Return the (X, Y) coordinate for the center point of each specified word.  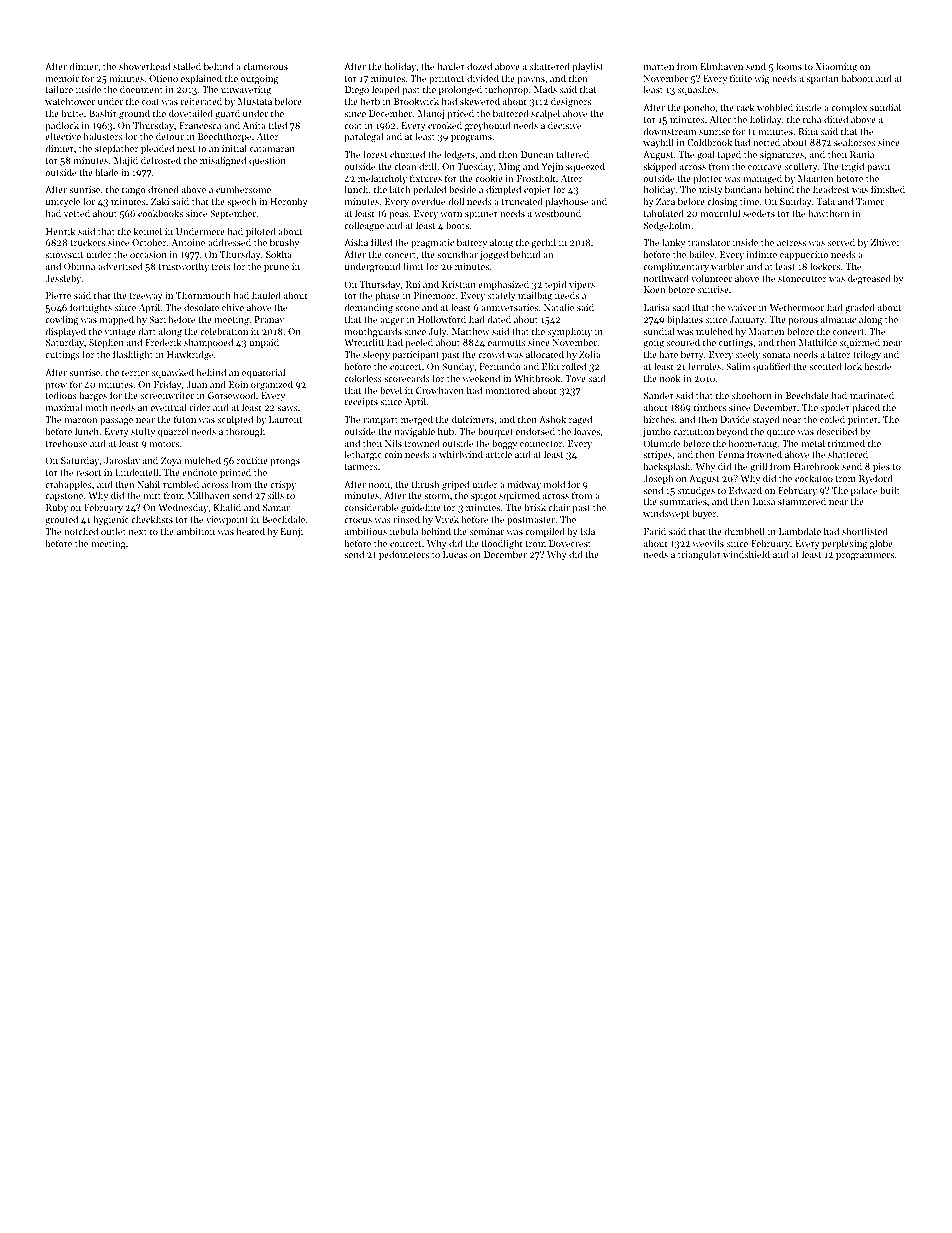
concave (765, 167)
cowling (62, 320)
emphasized (503, 285)
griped (455, 486)
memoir (62, 78)
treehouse (66, 443)
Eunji (292, 532)
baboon (857, 78)
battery (472, 243)
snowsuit (64, 254)
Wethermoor (797, 307)
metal (813, 443)
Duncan (537, 154)
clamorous (265, 66)
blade (106, 172)
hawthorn (828, 213)
